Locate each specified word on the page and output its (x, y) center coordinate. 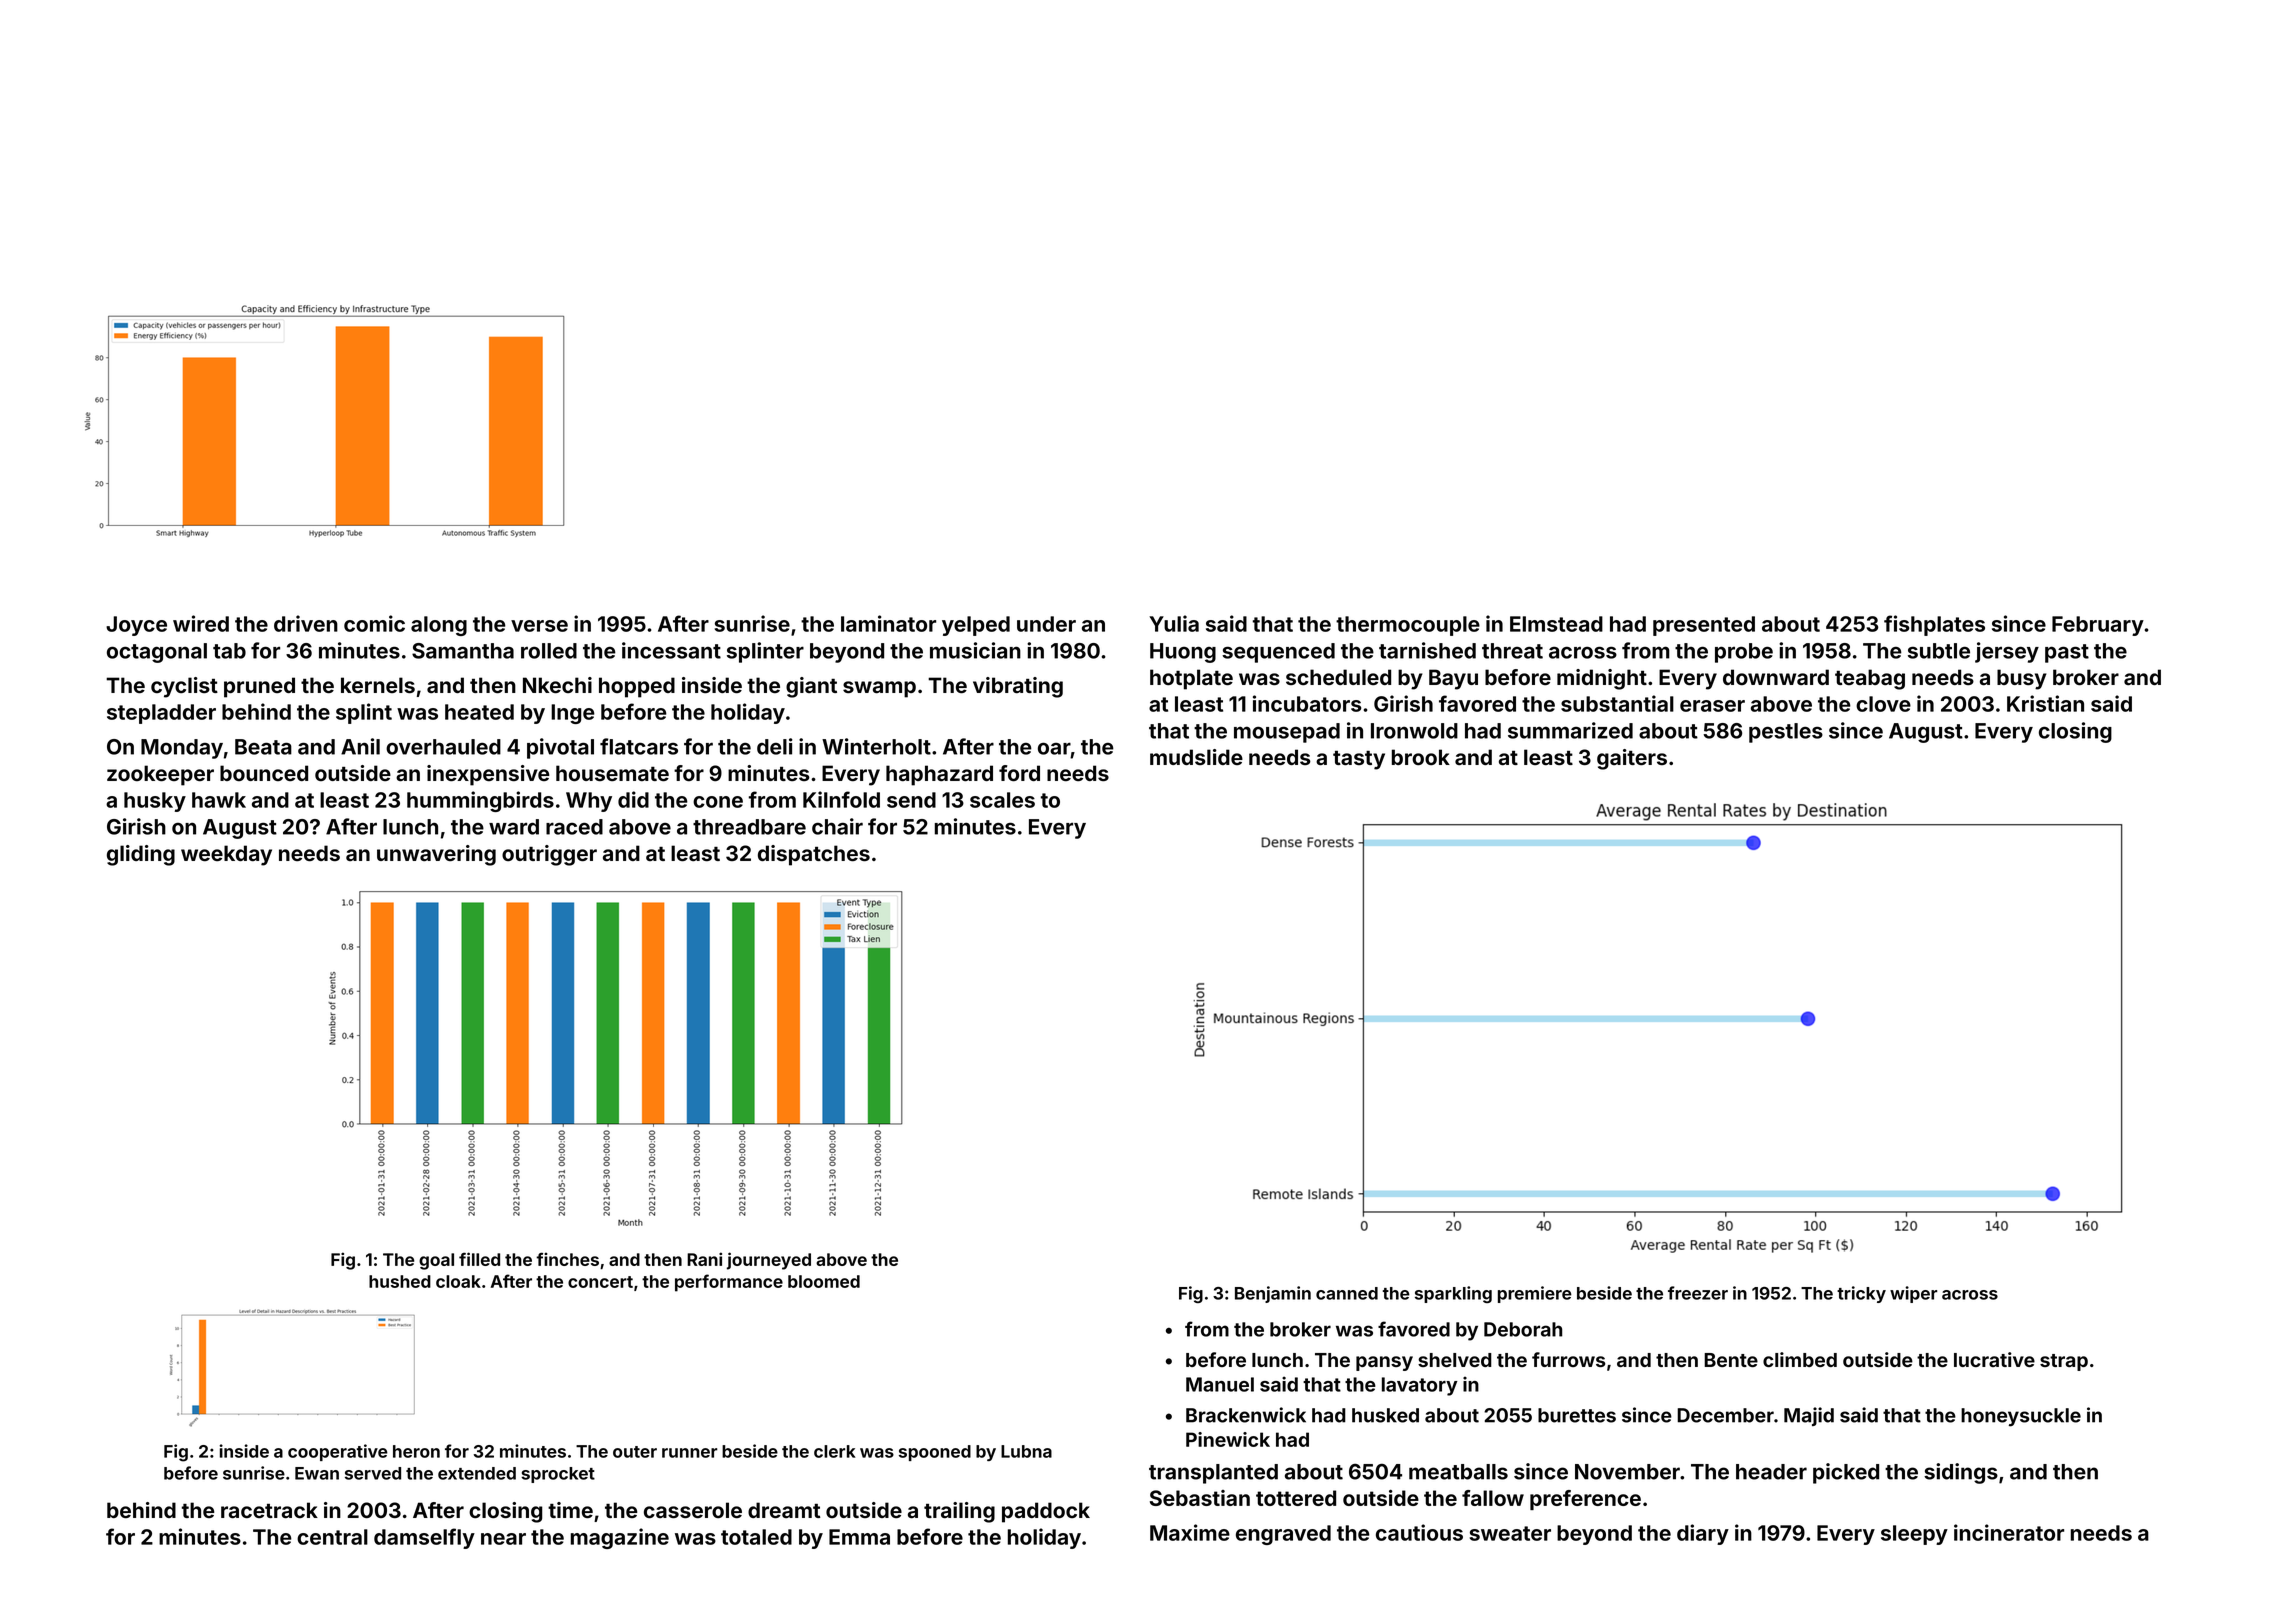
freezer (1698, 1293)
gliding (141, 855)
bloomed (824, 1281)
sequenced (1278, 653)
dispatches (814, 855)
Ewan (317, 1473)
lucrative (1994, 1359)
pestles (1786, 733)
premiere (1535, 1294)
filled (479, 1259)
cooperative (338, 1452)
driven (306, 623)
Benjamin (1273, 1294)
